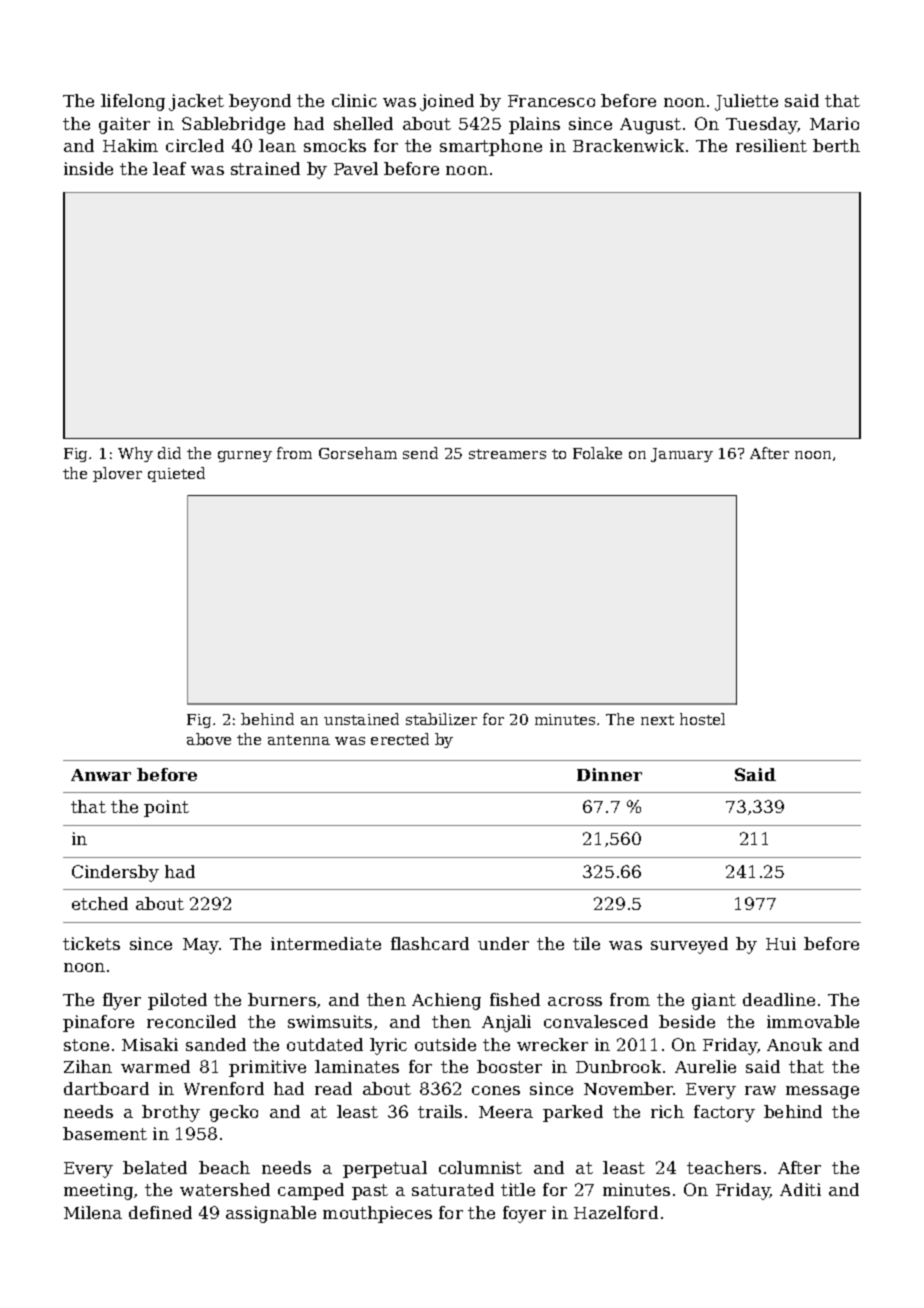  I want to click on jacket, so click(196, 102).
